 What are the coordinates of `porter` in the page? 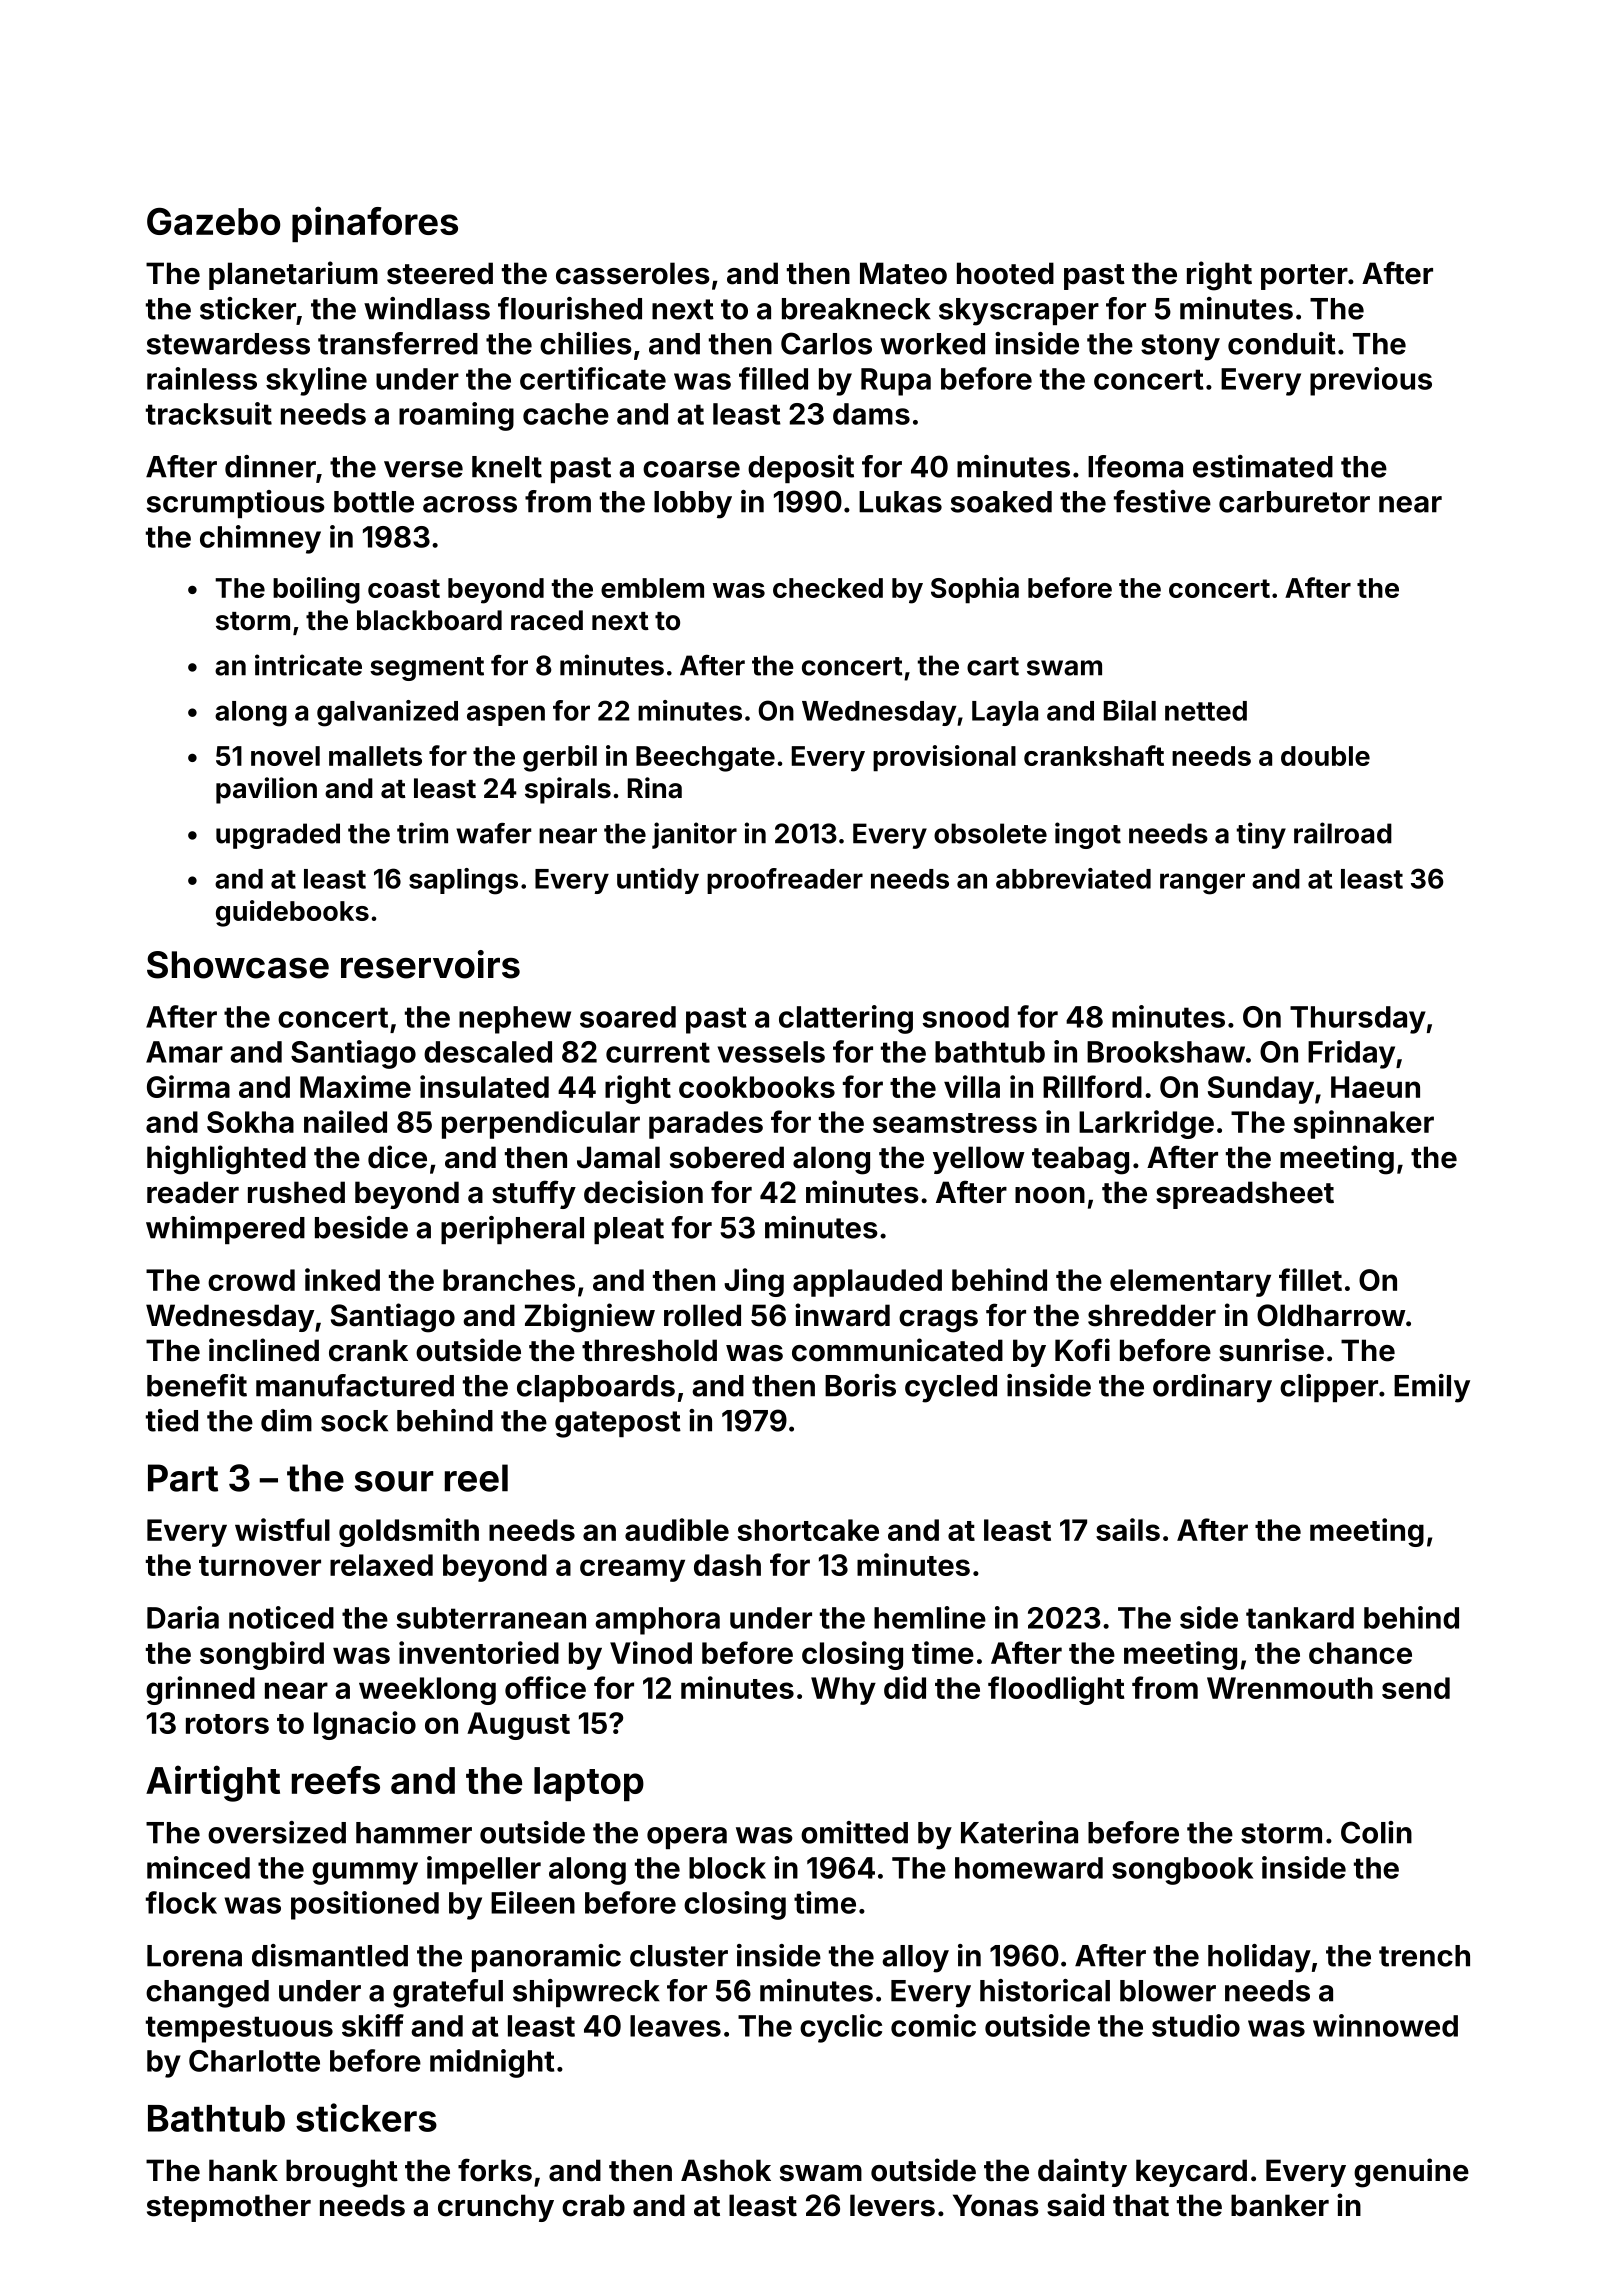 It's located at (1304, 277).
